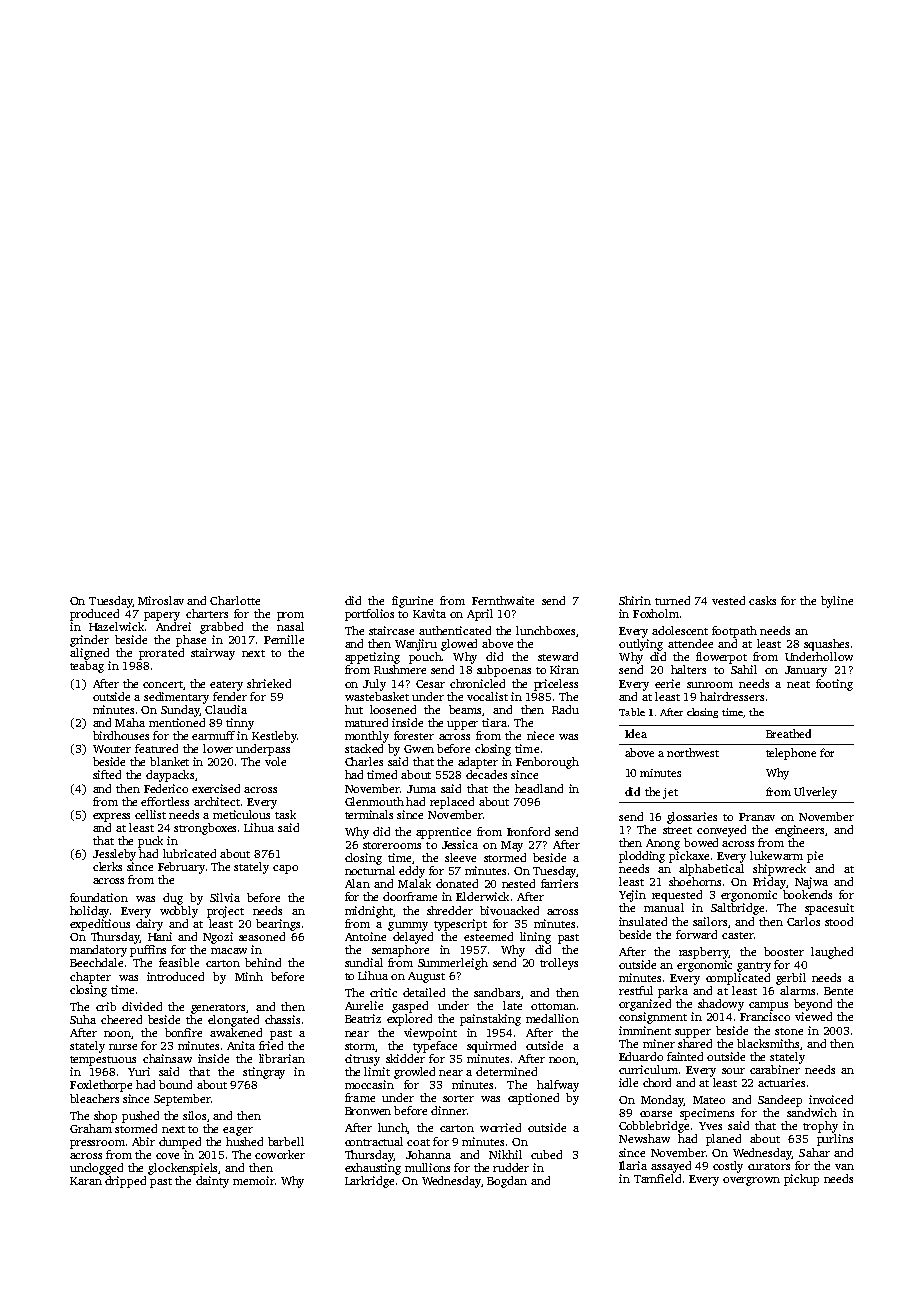  Describe the element at coordinates (180, 1143) in the image. I see `dumped` at that location.
